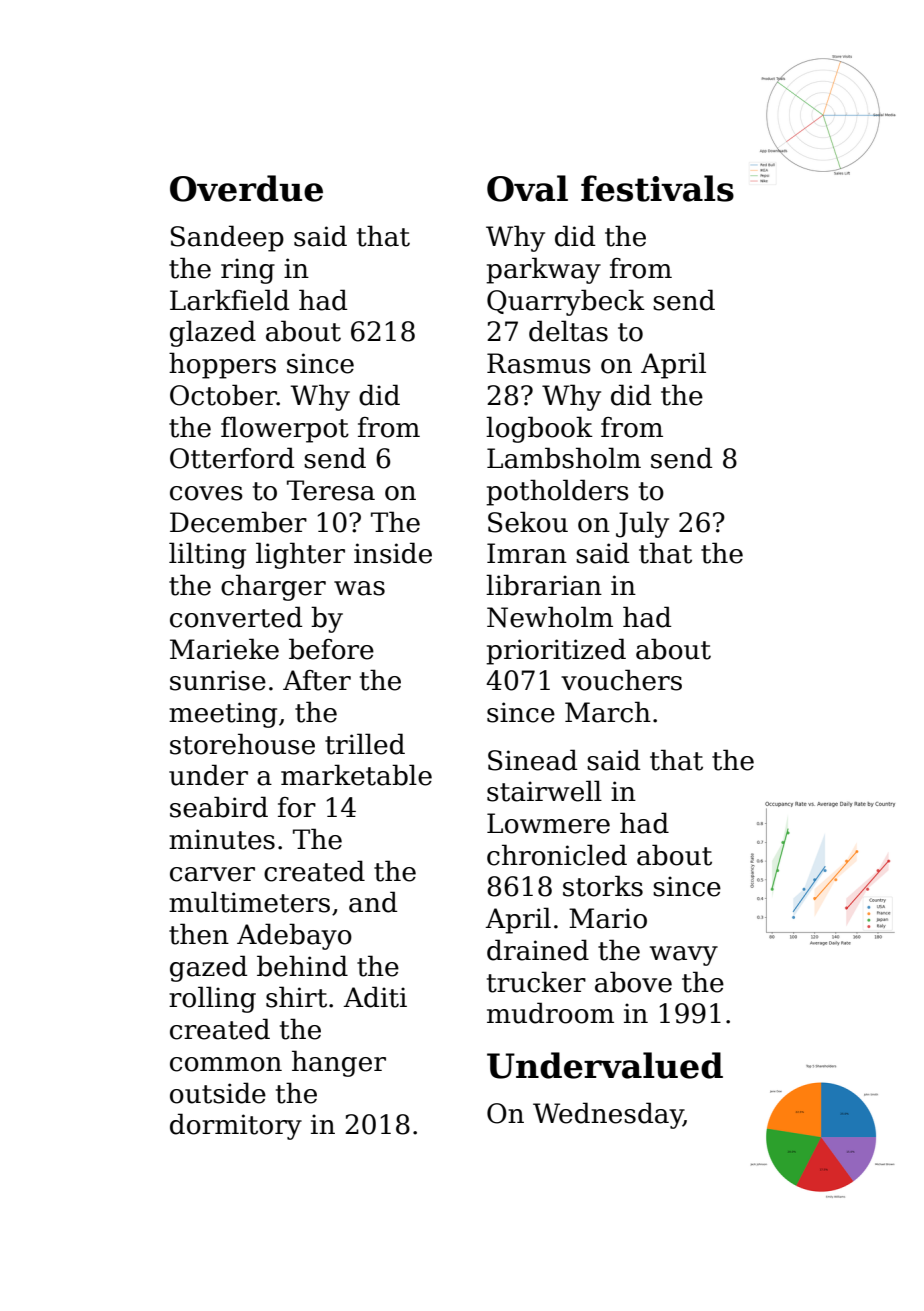  I want to click on festivals, so click(657, 188).
